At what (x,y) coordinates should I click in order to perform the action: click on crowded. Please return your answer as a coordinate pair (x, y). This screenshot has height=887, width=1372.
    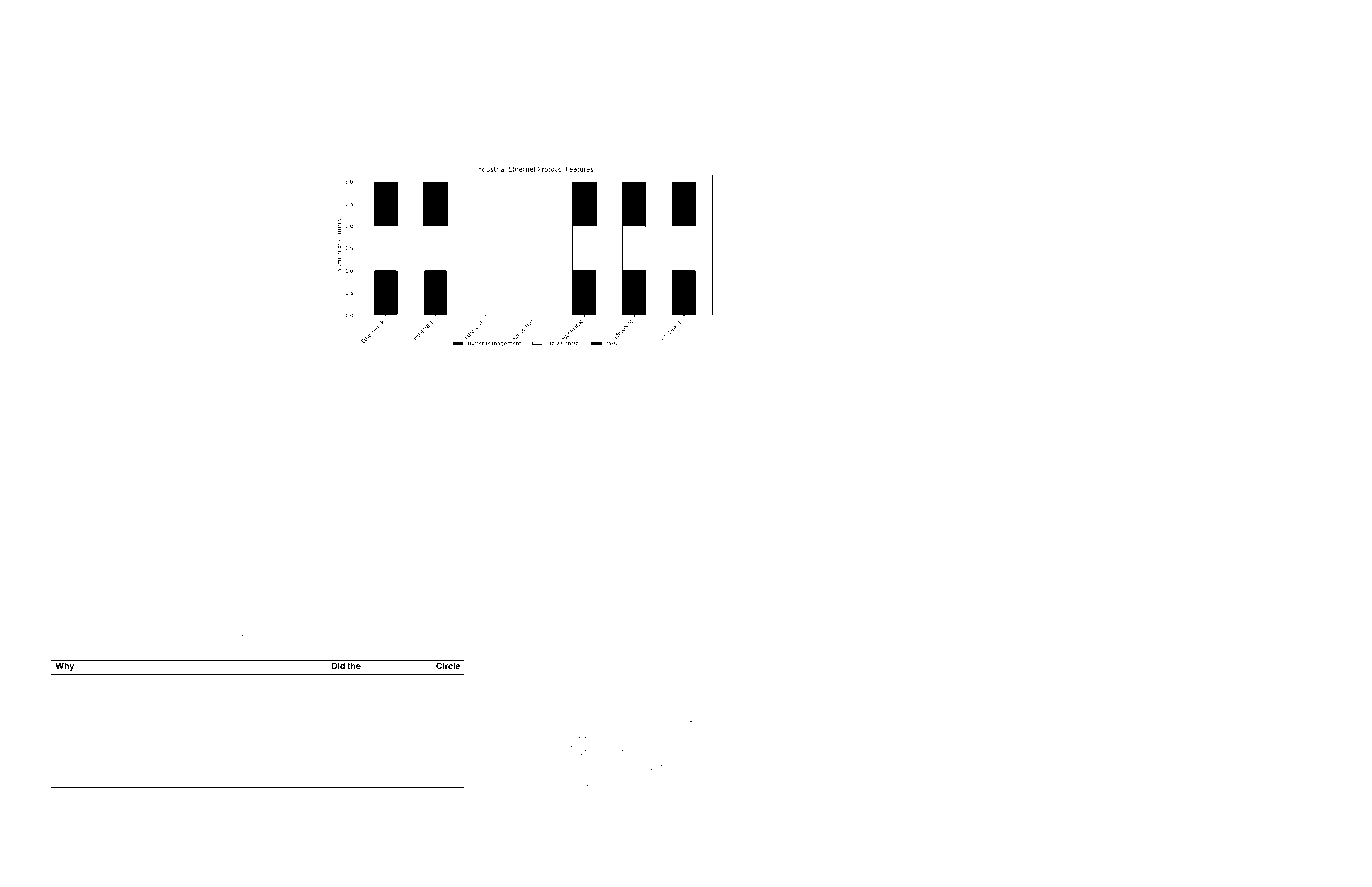
    Looking at the image, I should click on (663, 541).
